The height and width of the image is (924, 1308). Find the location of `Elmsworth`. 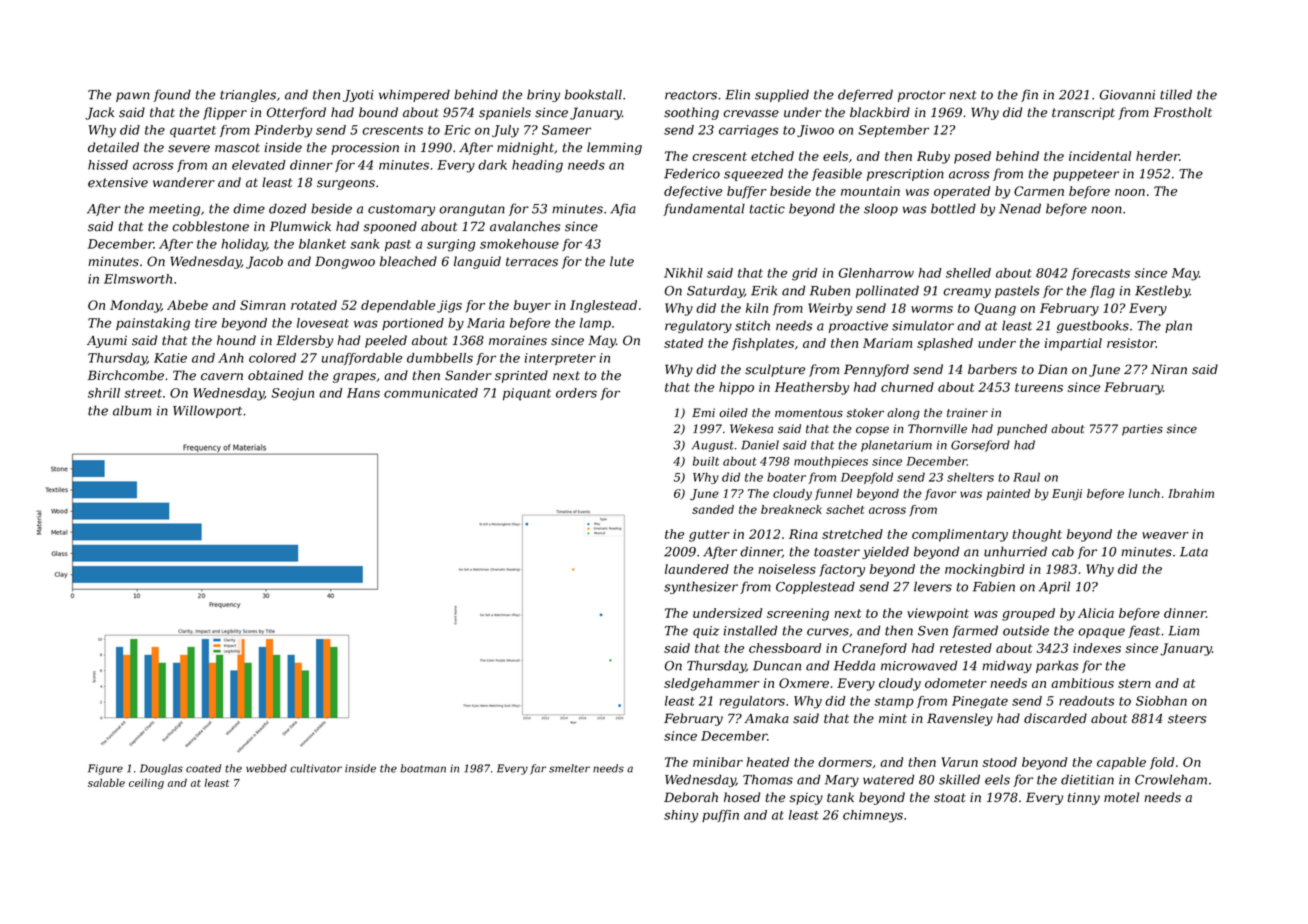

Elmsworth is located at coordinates (138, 279).
